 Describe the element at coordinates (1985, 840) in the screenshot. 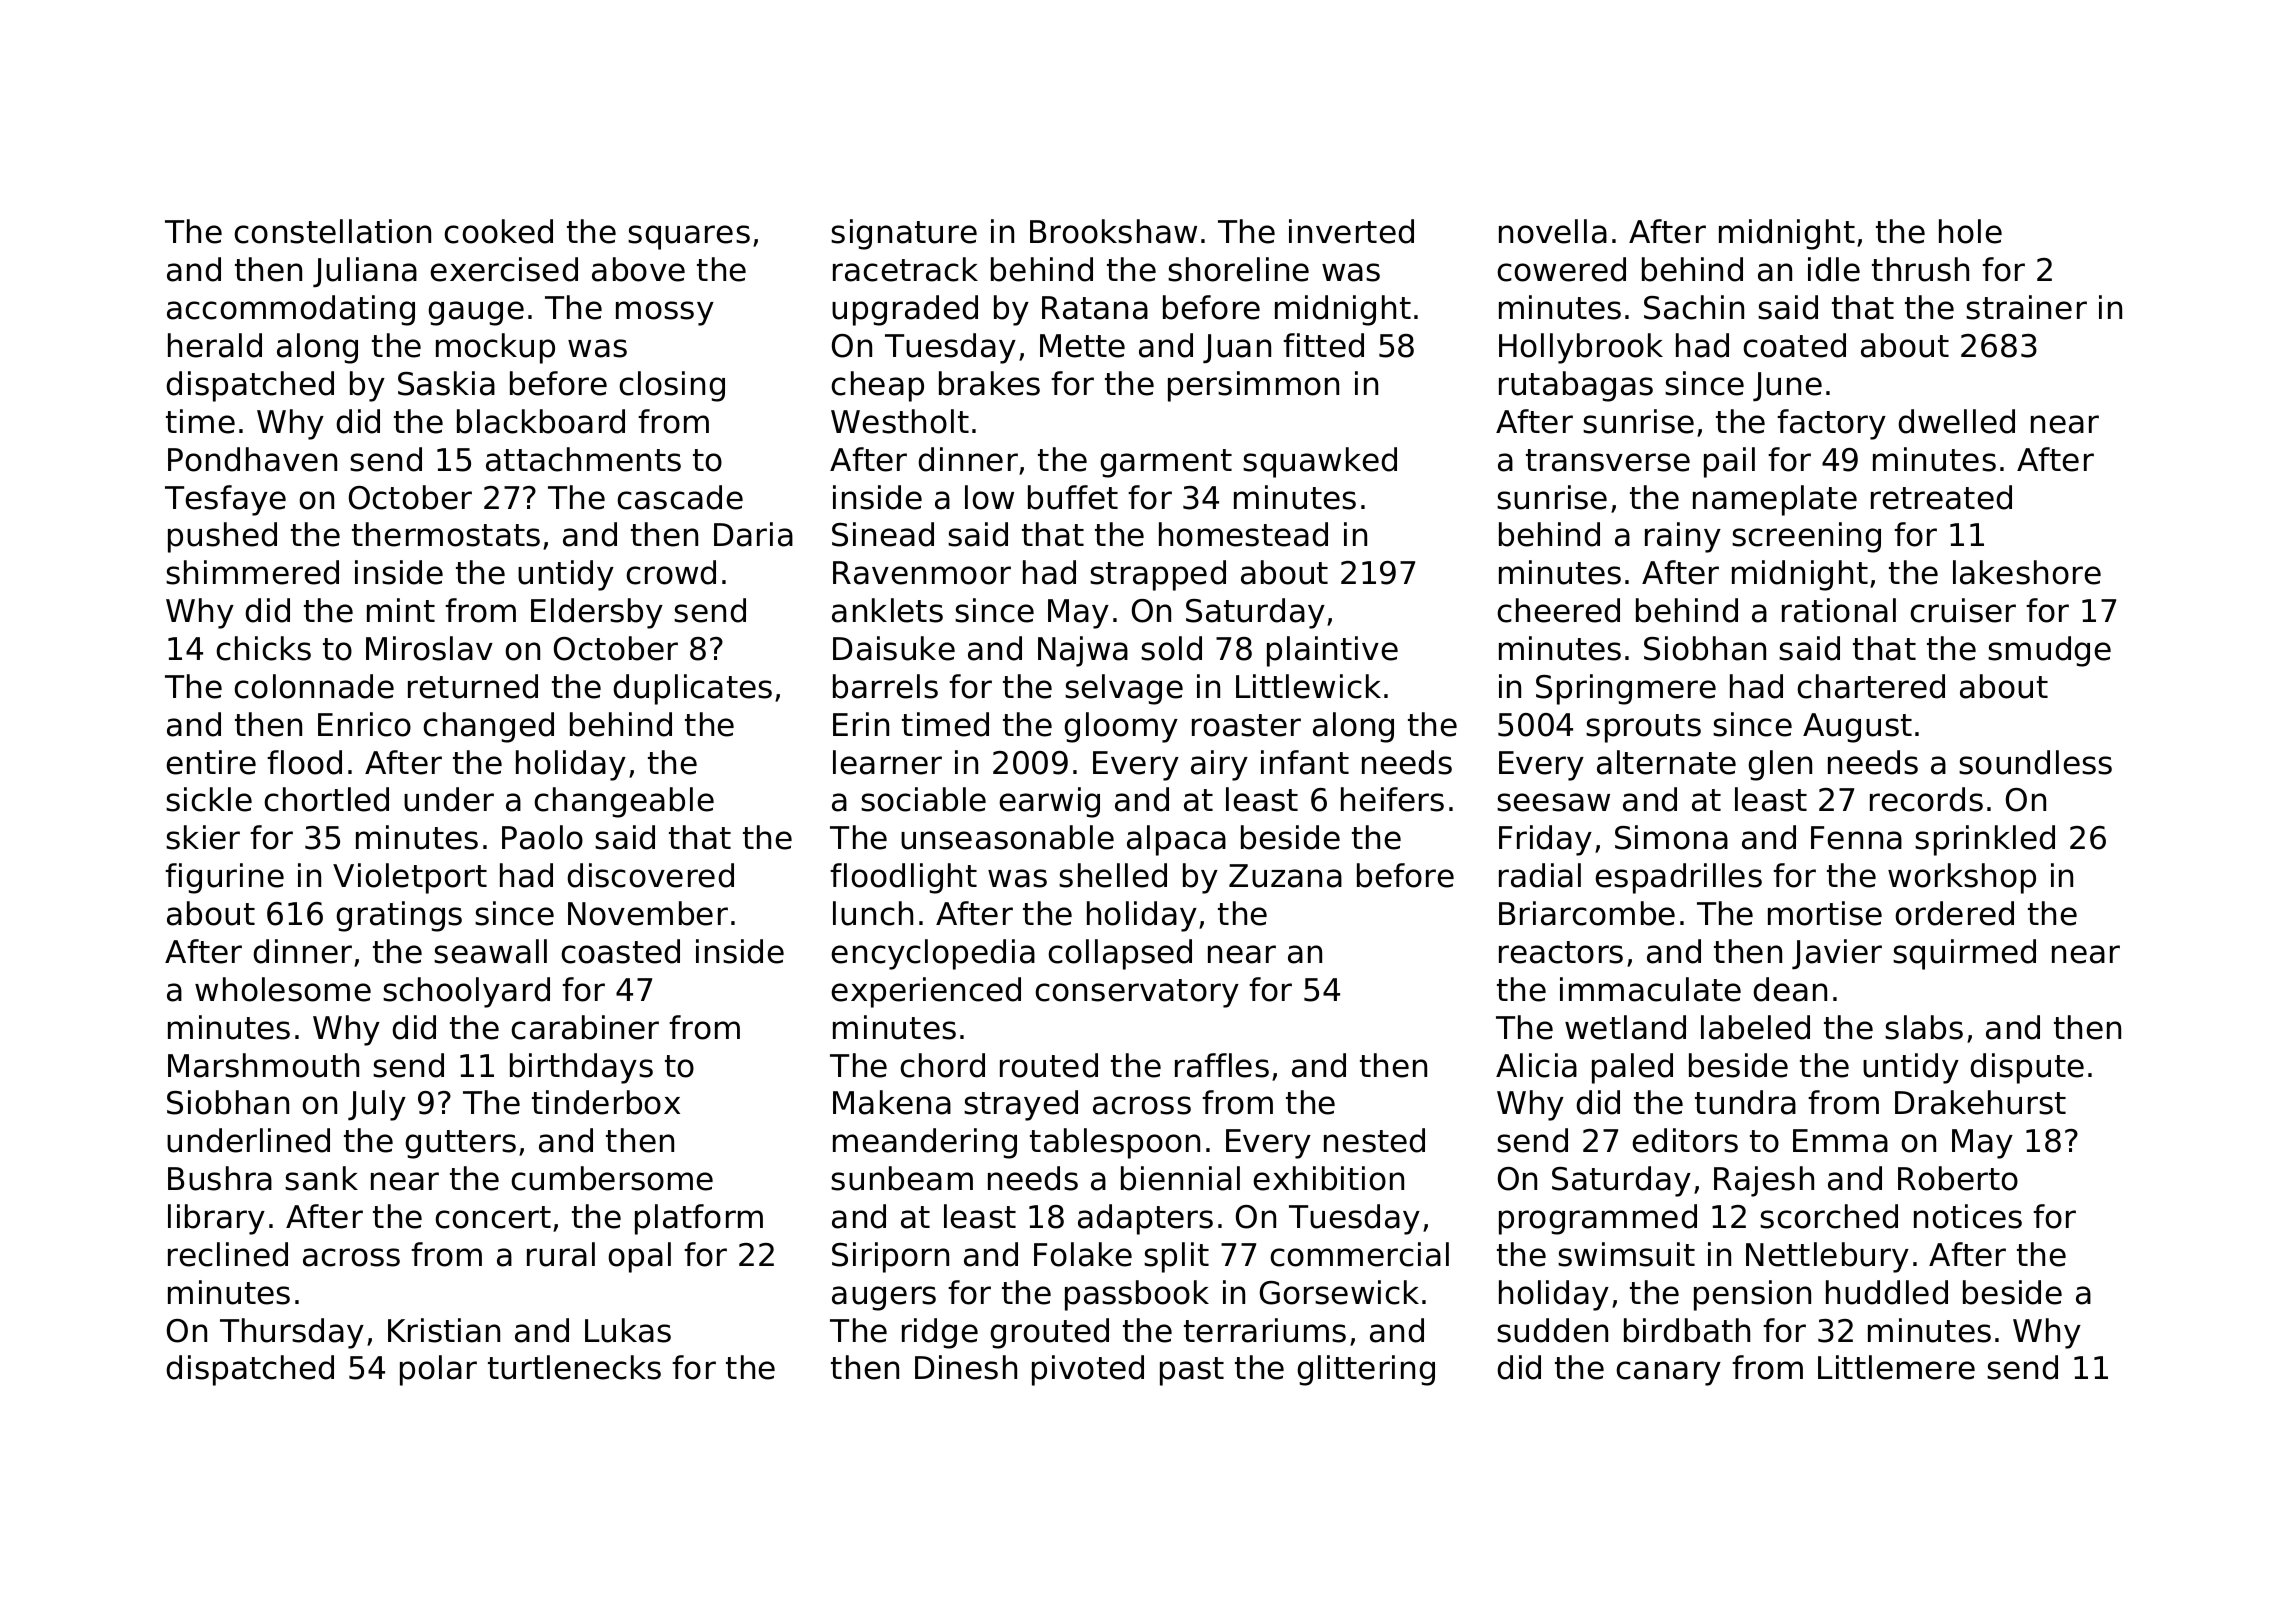

I see `sprinkled` at that location.
